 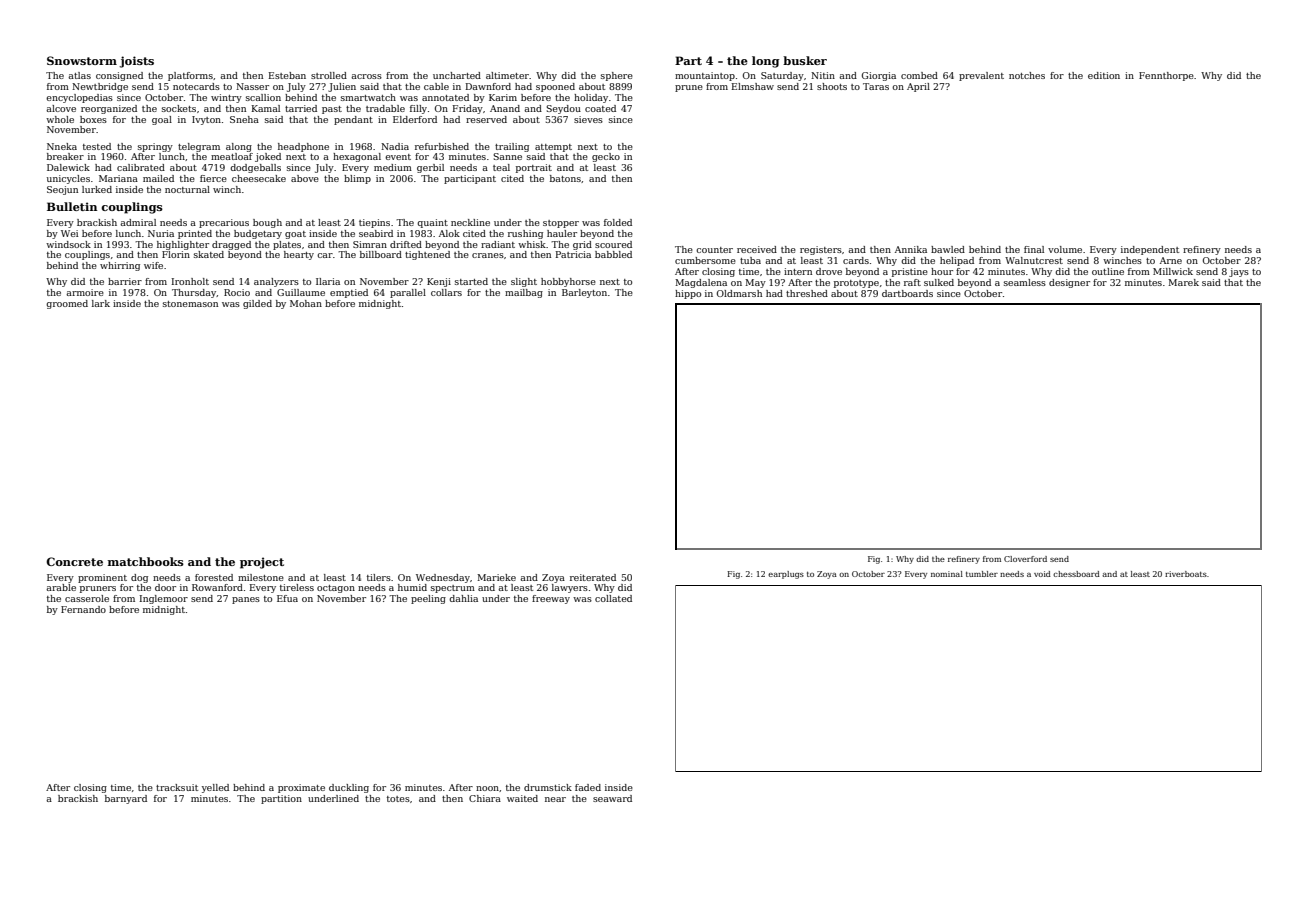 I want to click on hobbyhorse, so click(x=568, y=282).
